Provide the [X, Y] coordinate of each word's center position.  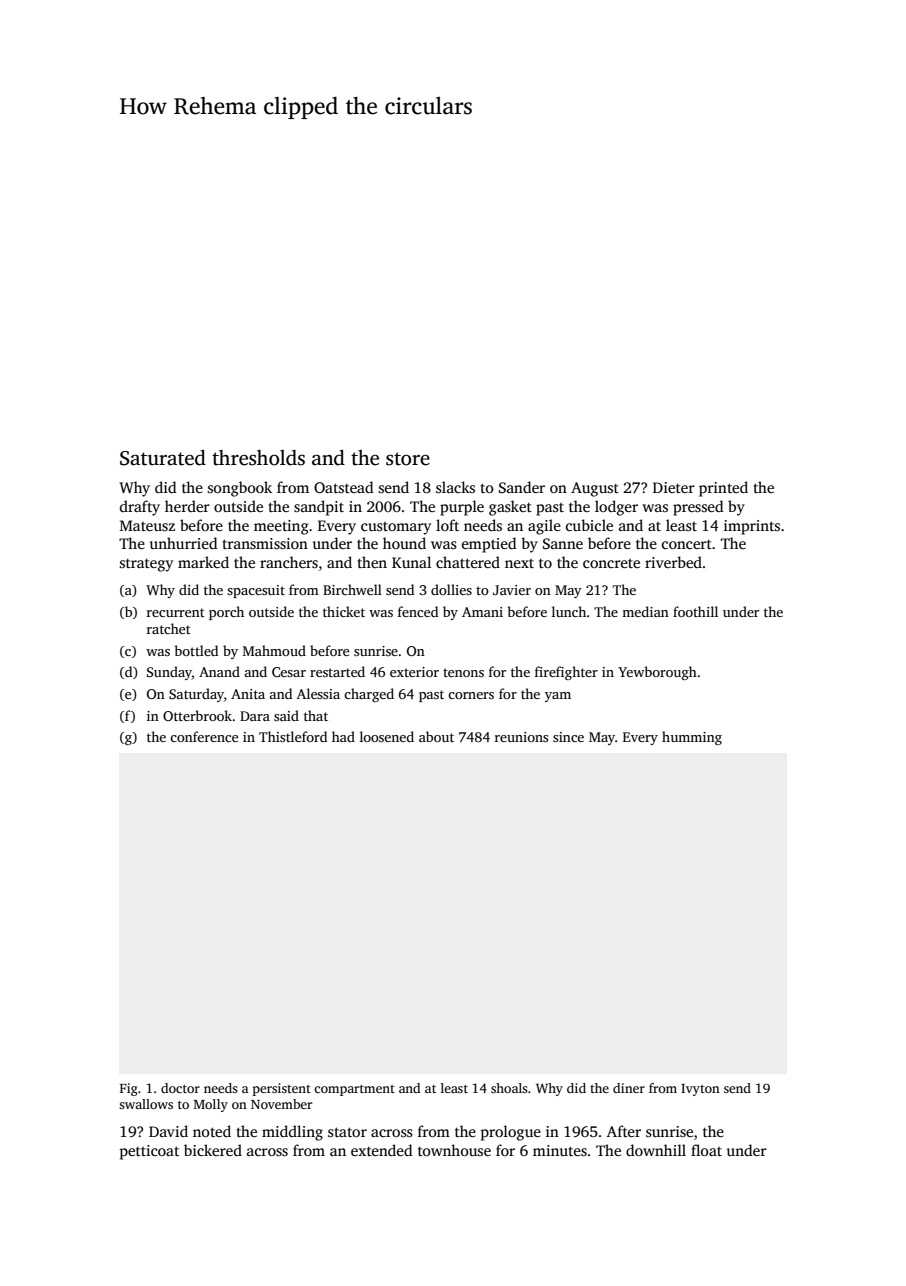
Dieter [674, 487]
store [408, 459]
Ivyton [700, 1090]
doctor [180, 1088]
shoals [509, 1088]
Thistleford [293, 736]
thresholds [258, 458]
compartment [354, 1090]
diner [629, 1088]
